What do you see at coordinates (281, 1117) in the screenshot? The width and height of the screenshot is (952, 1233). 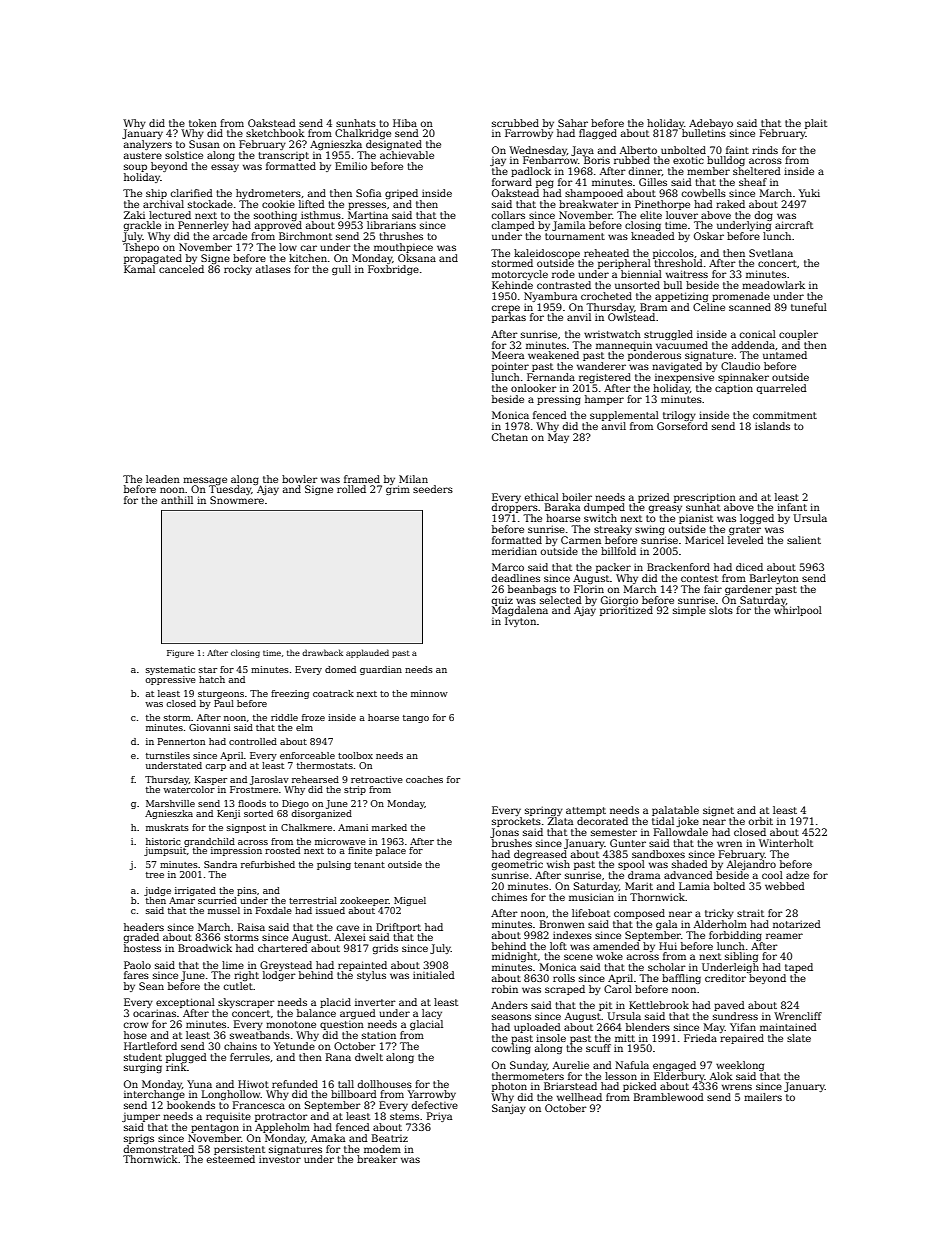 I see `protractor` at bounding box center [281, 1117].
